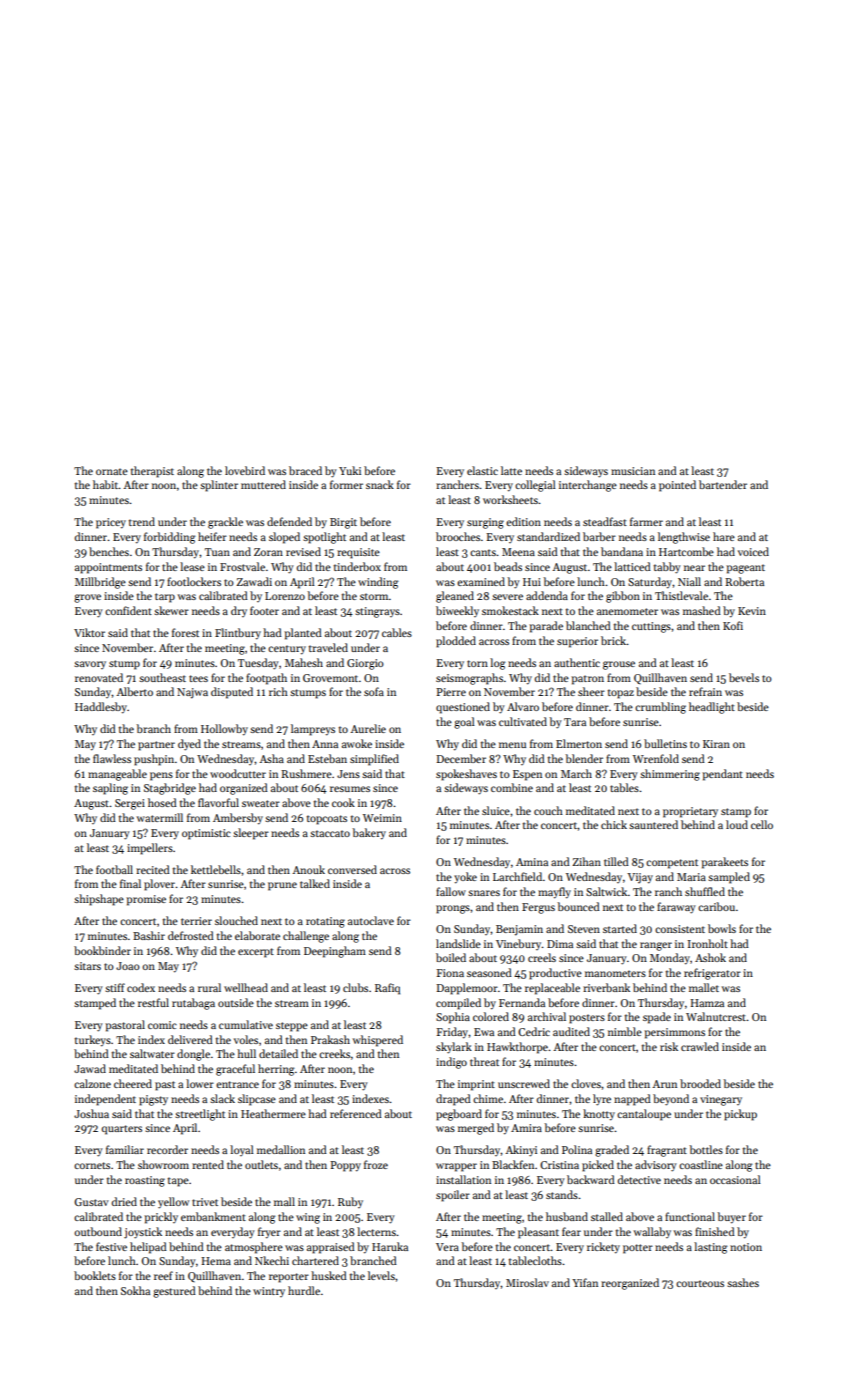 This screenshot has width=849, height=1400. What do you see at coordinates (92, 1083) in the screenshot?
I see `calzone` at bounding box center [92, 1083].
